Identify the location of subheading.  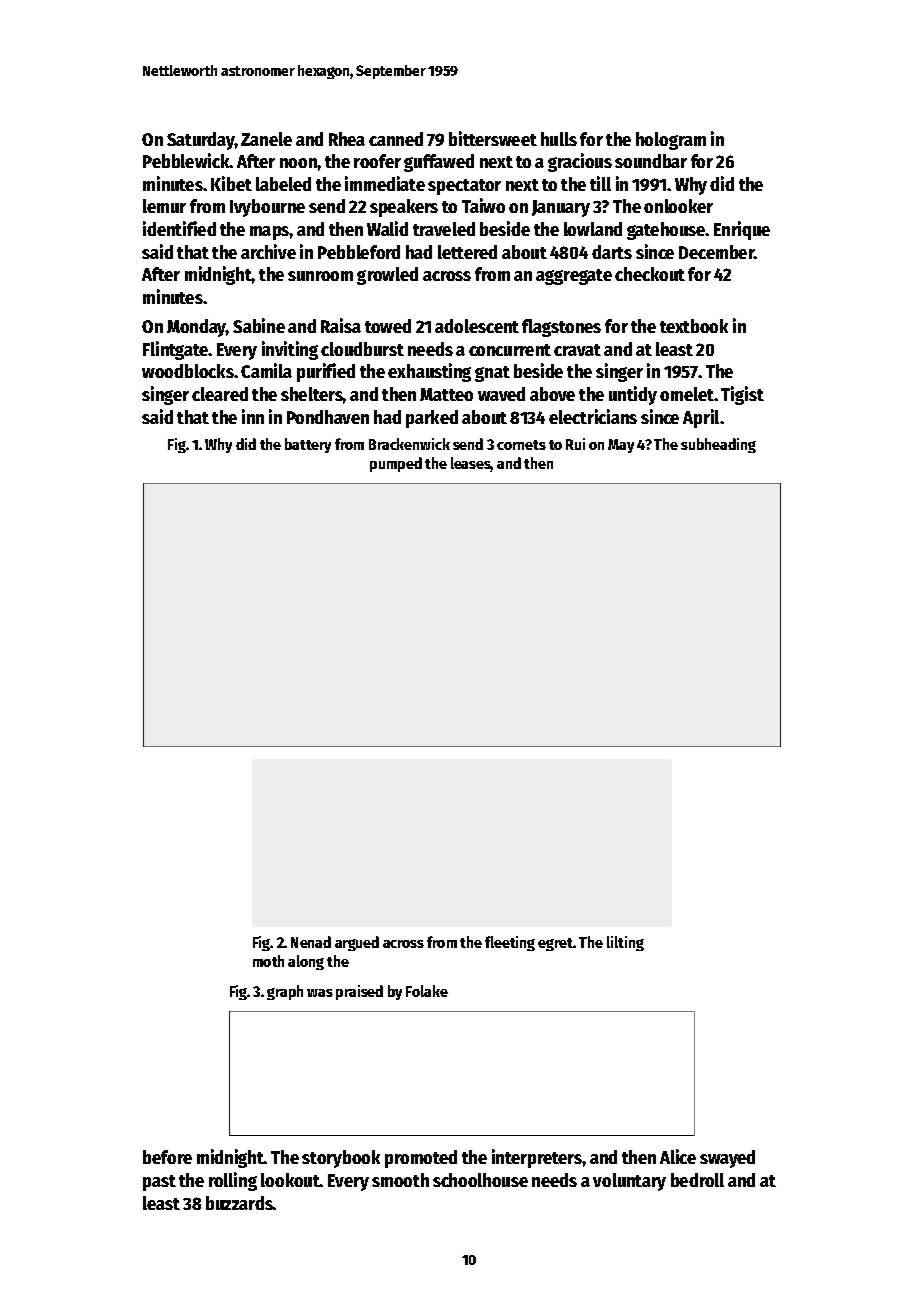
(718, 445).
